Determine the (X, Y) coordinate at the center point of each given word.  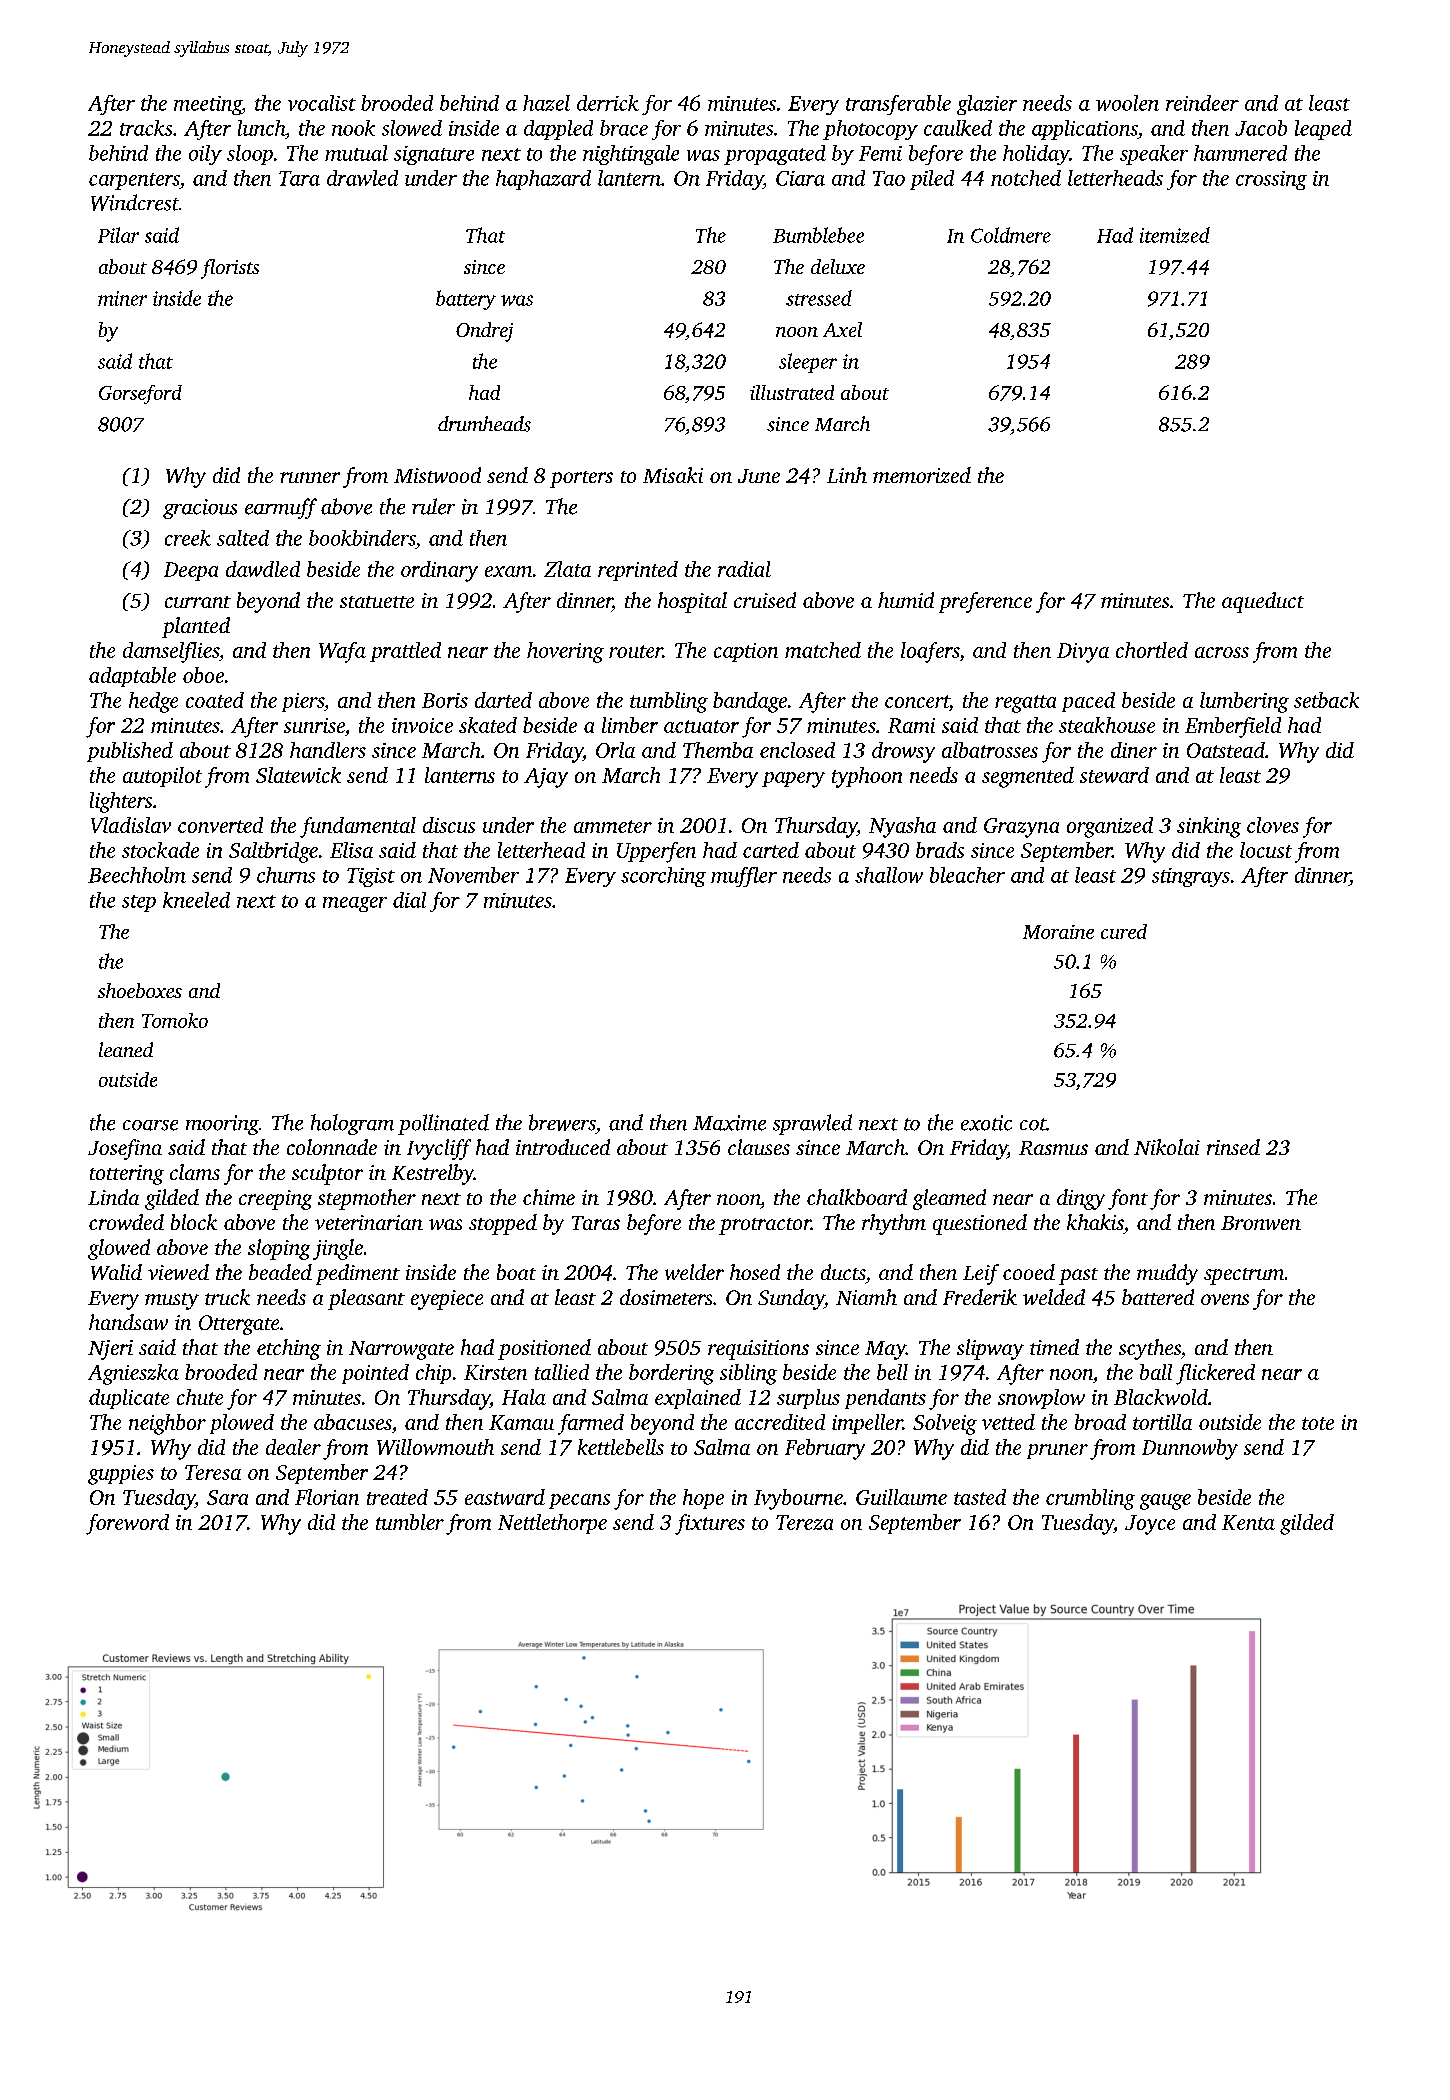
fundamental (358, 827)
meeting (208, 105)
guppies (121, 1475)
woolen (1127, 103)
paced (1088, 702)
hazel (546, 103)
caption (746, 652)
